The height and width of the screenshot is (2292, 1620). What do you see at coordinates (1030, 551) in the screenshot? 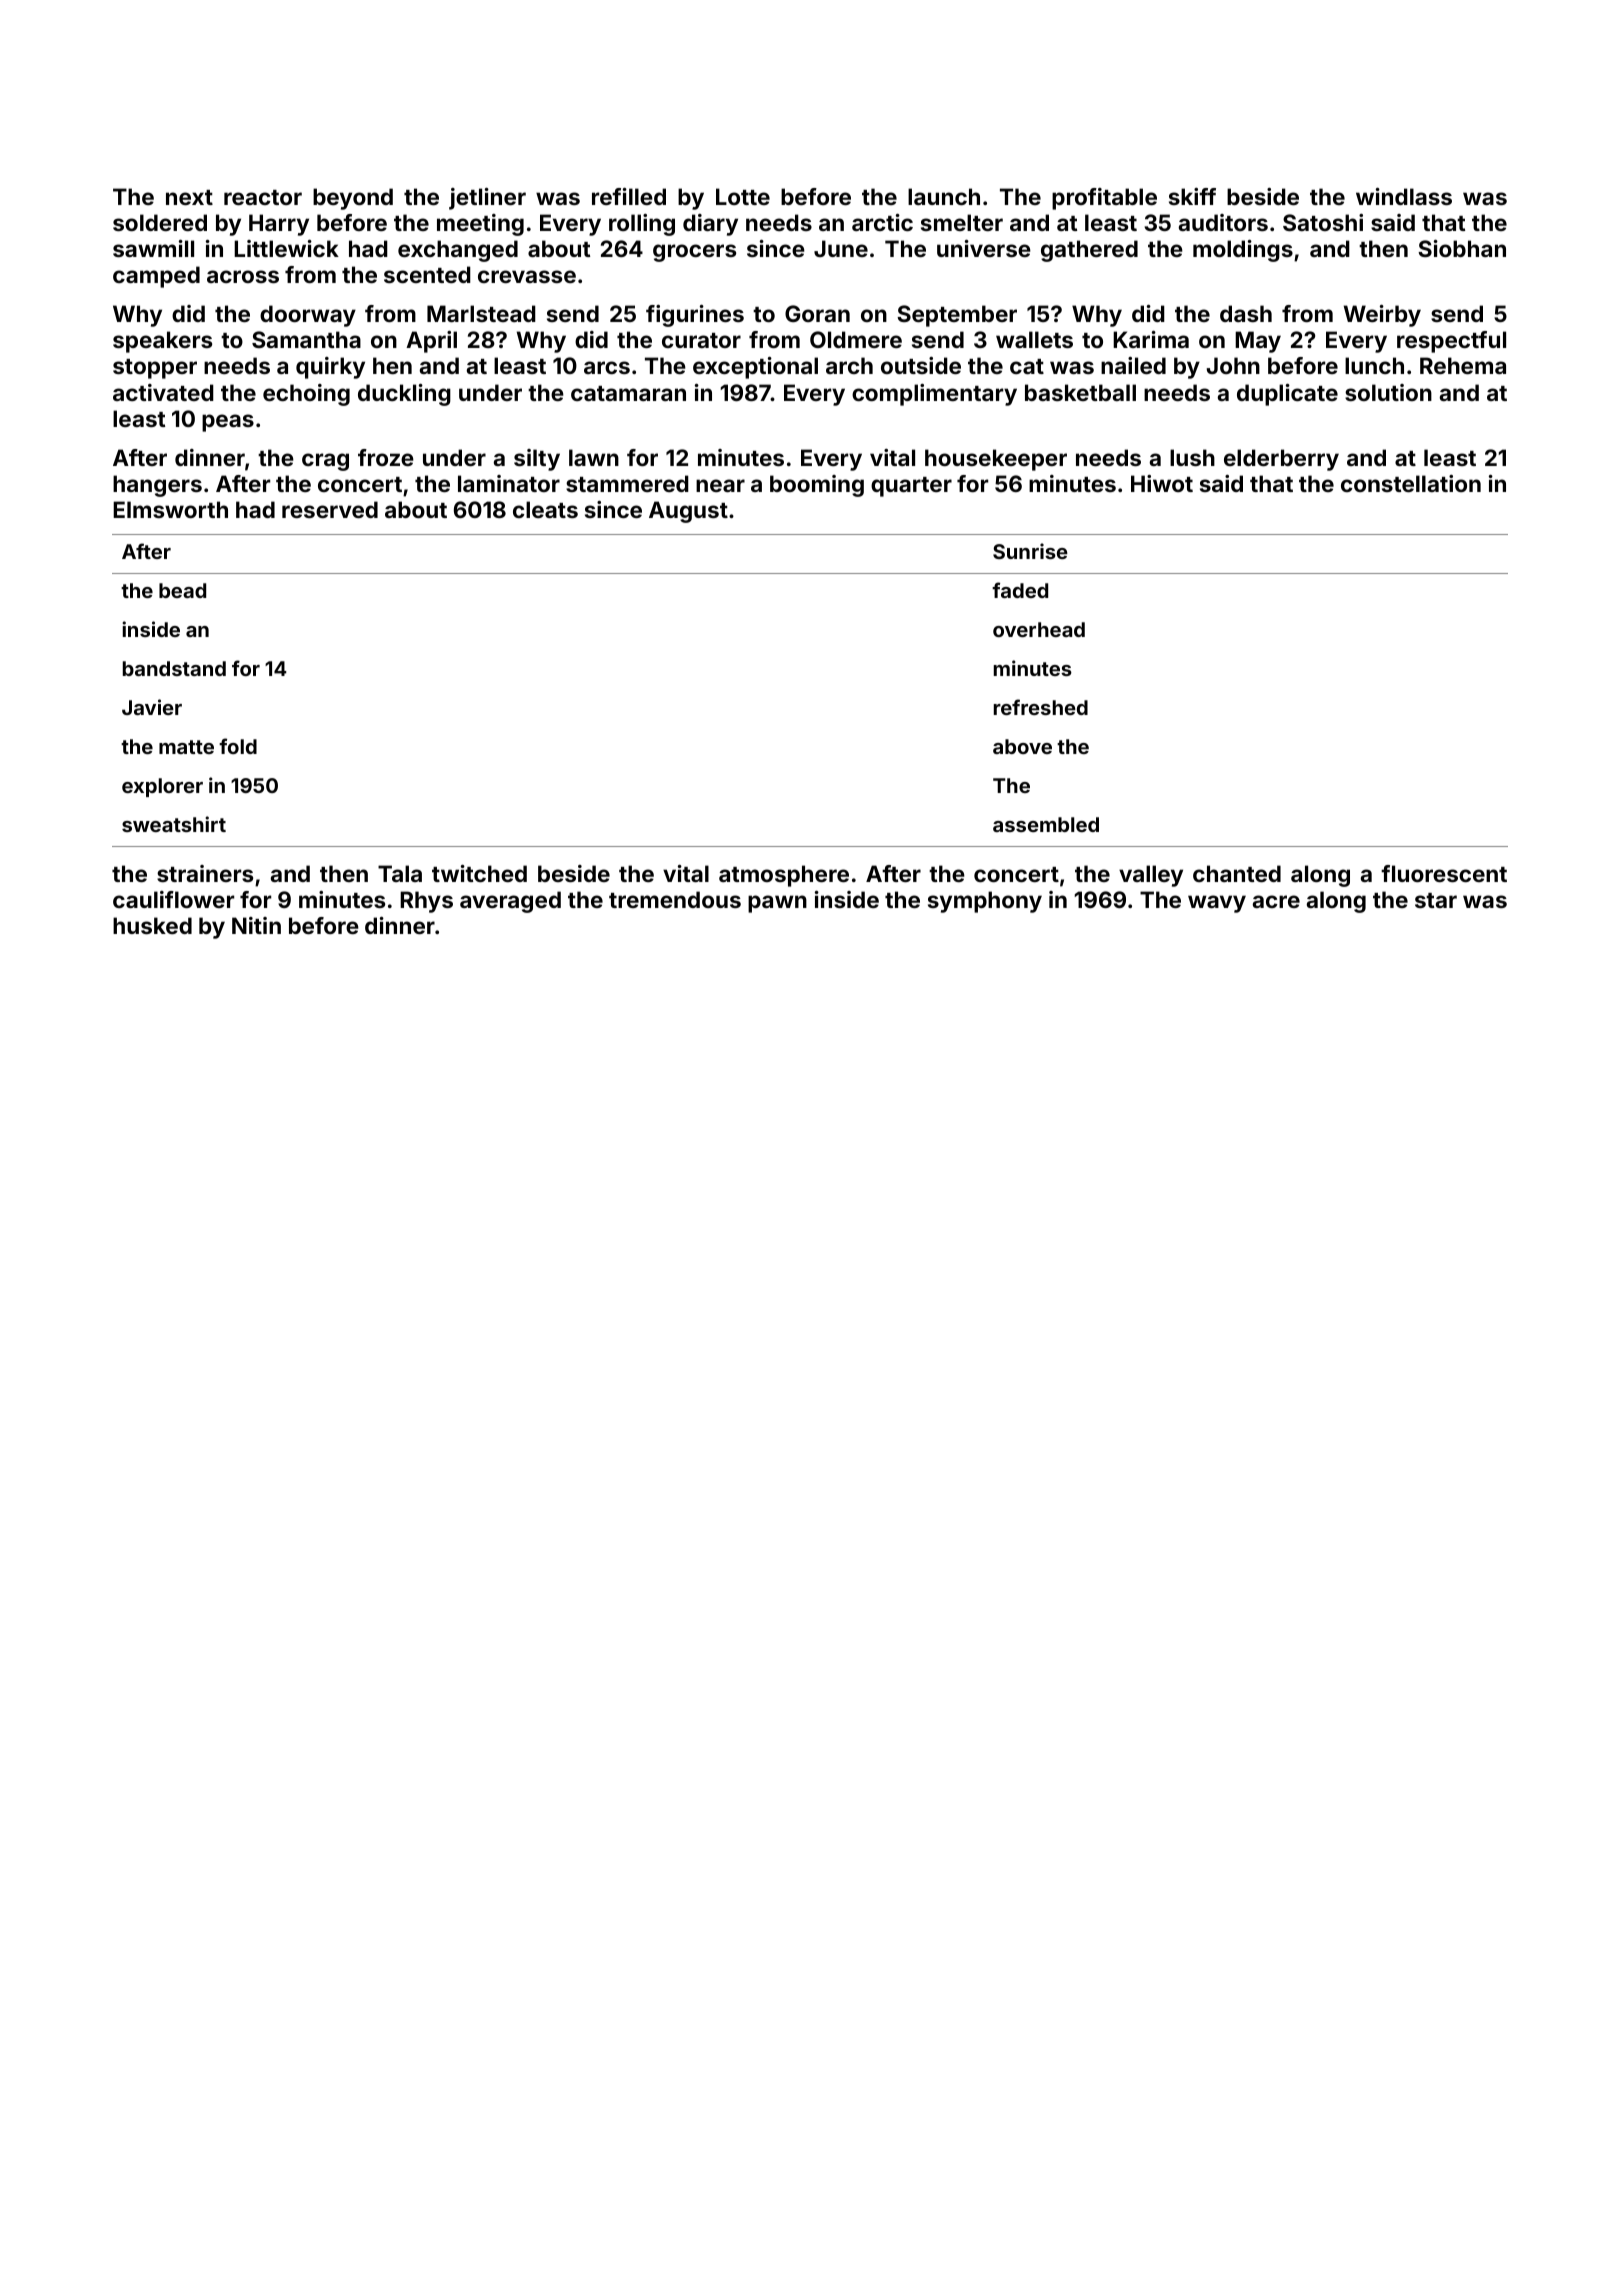
I see `Sunrise` at bounding box center [1030, 551].
